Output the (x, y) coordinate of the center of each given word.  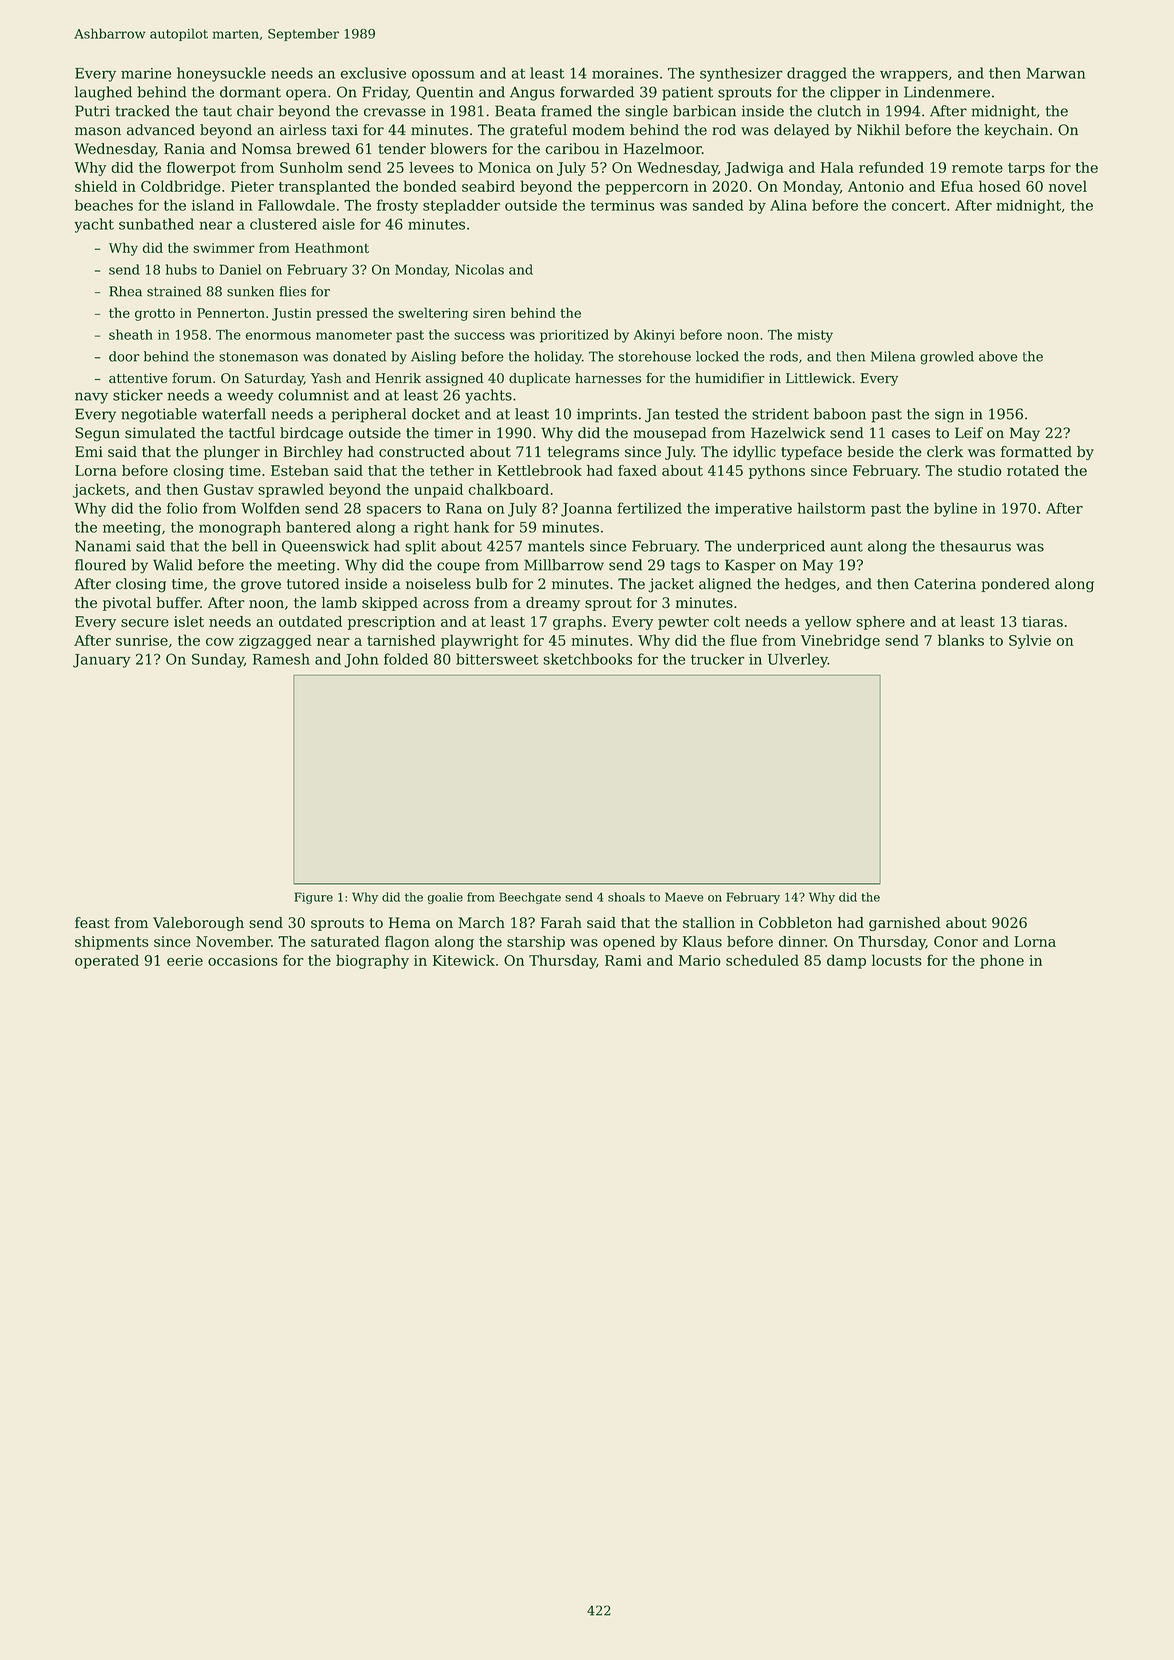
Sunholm (311, 167)
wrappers (914, 76)
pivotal (127, 604)
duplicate (539, 379)
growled (947, 358)
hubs (181, 269)
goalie (445, 898)
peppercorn (647, 189)
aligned (725, 585)
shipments (112, 943)
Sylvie (1030, 641)
